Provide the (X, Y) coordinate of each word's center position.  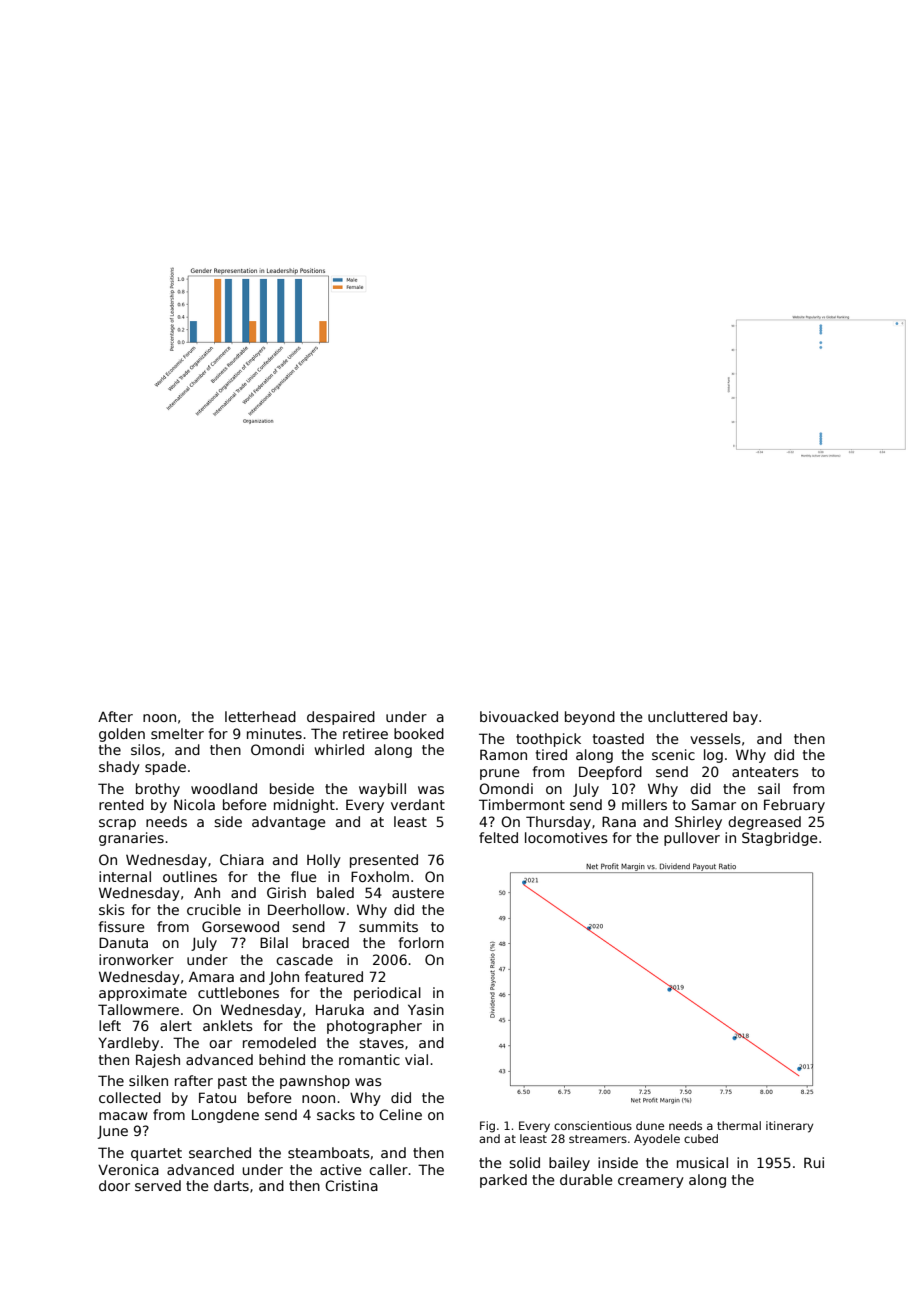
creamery (651, 1182)
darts (231, 1185)
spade (165, 768)
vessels (715, 738)
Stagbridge (780, 839)
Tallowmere (138, 1009)
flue (304, 876)
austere (418, 893)
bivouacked (519, 716)
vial (416, 1059)
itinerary (789, 1127)
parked (503, 1181)
